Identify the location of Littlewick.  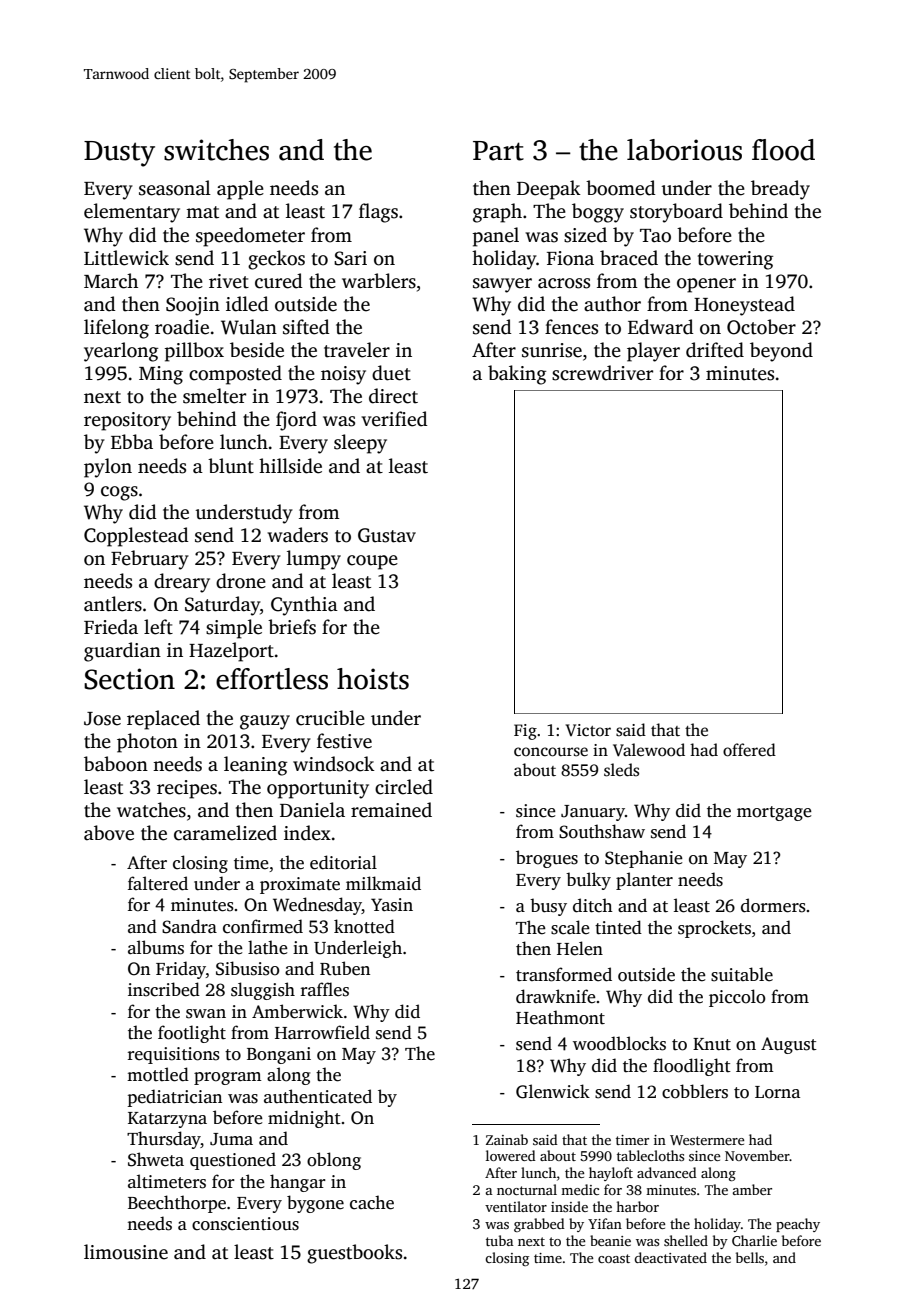
(126, 258).
